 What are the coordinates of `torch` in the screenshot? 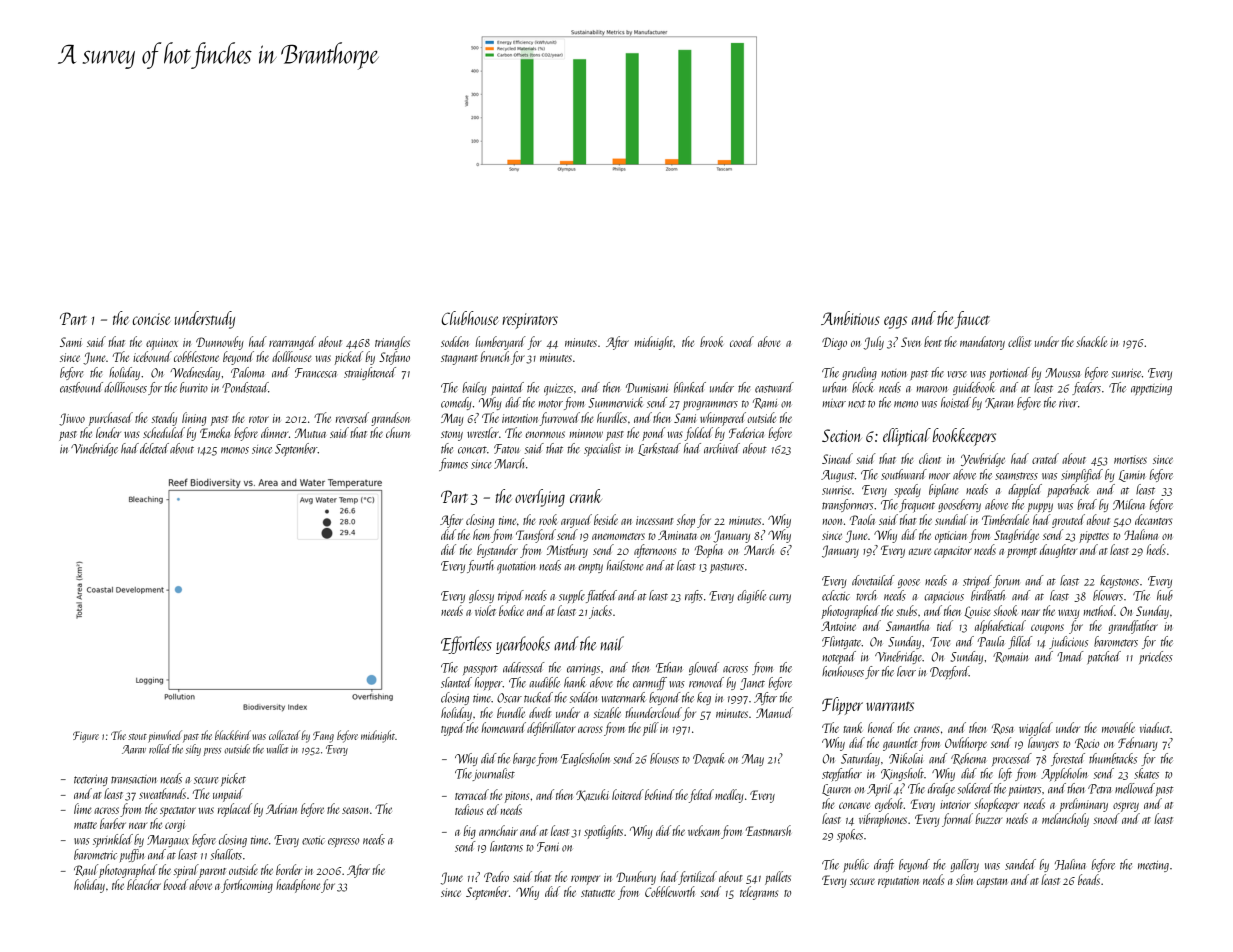 It's located at (866, 595).
